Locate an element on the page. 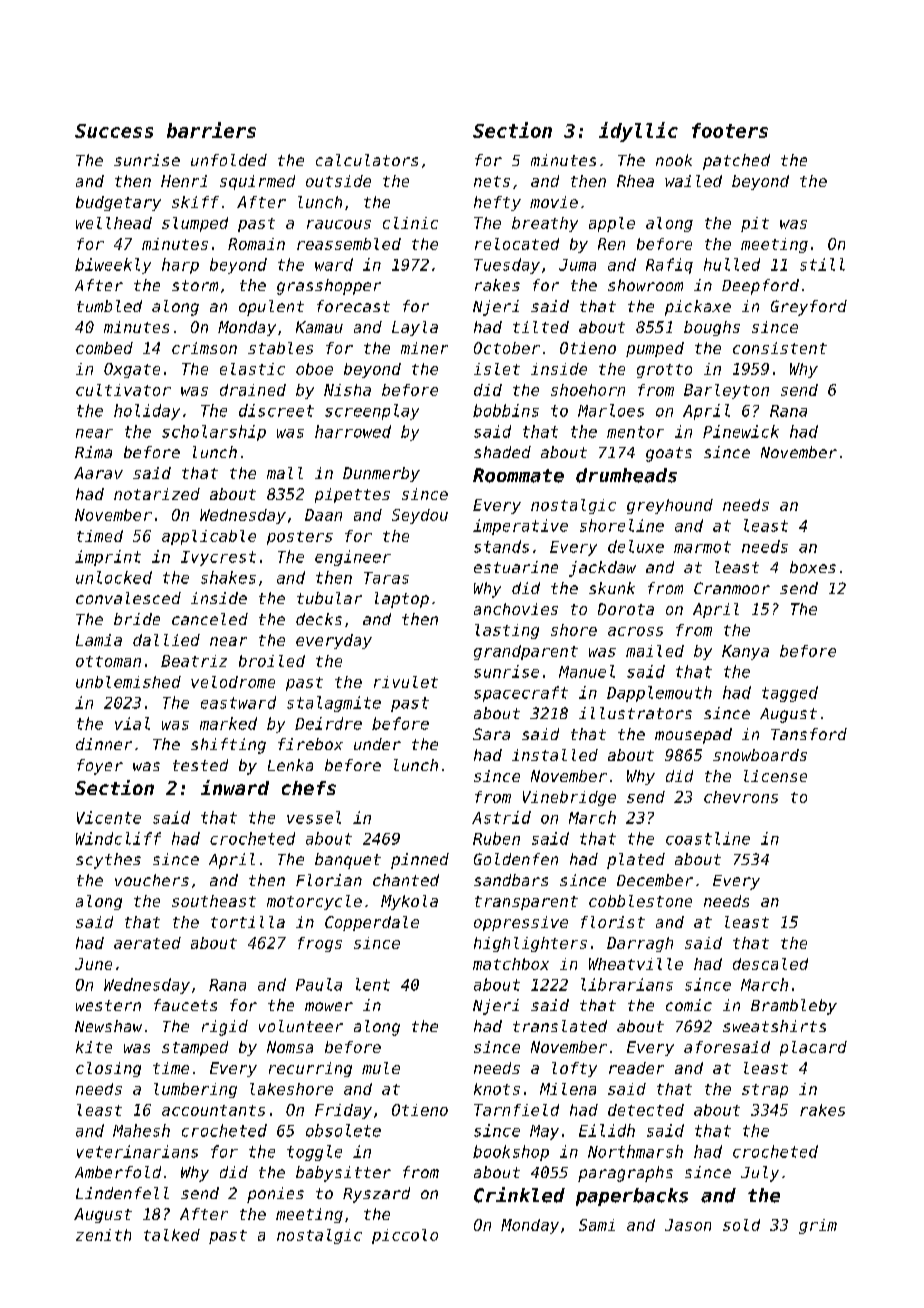 The width and height of the image is (924, 1308). idyllic is located at coordinates (638, 132).
